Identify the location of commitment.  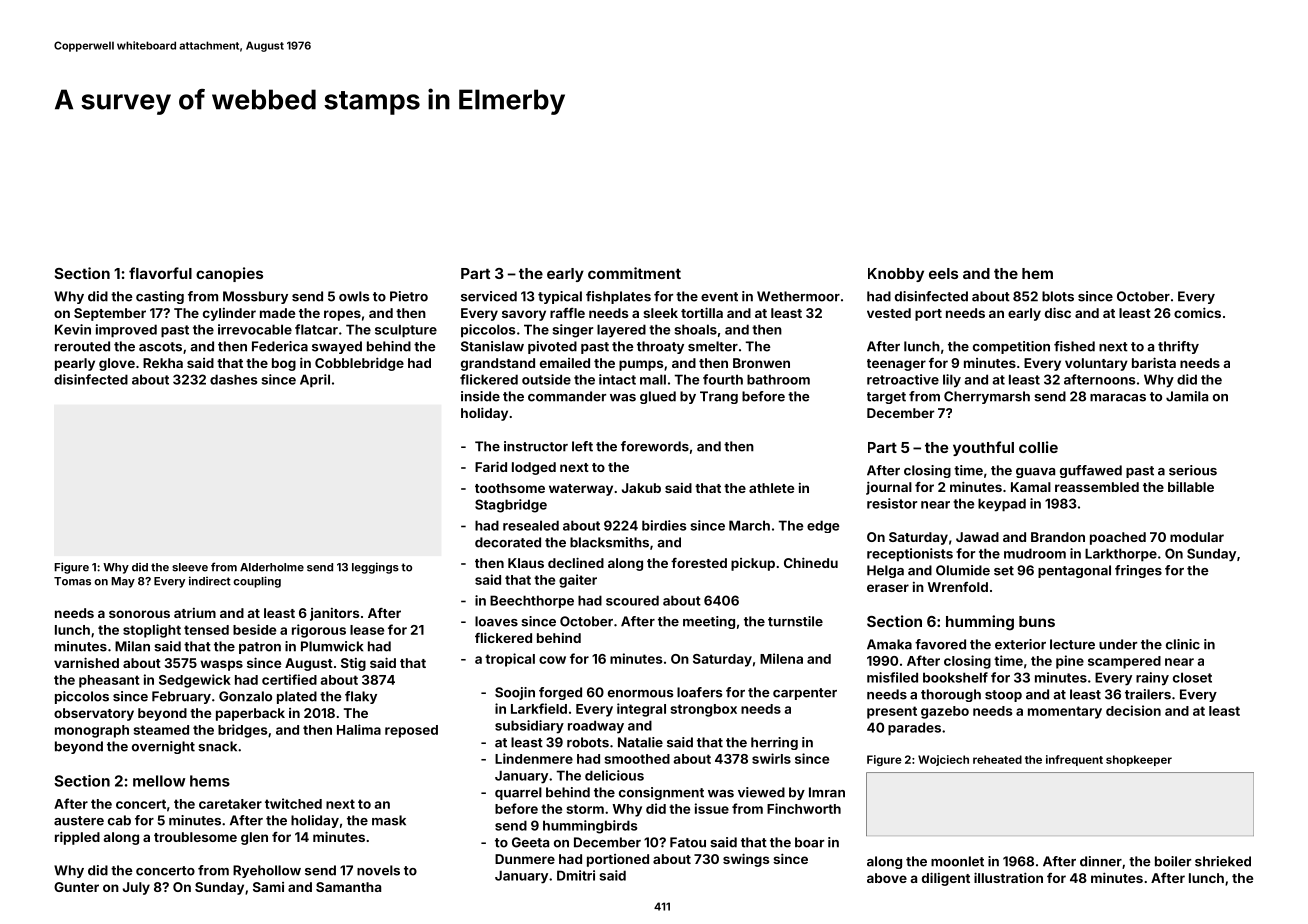
(634, 273).
